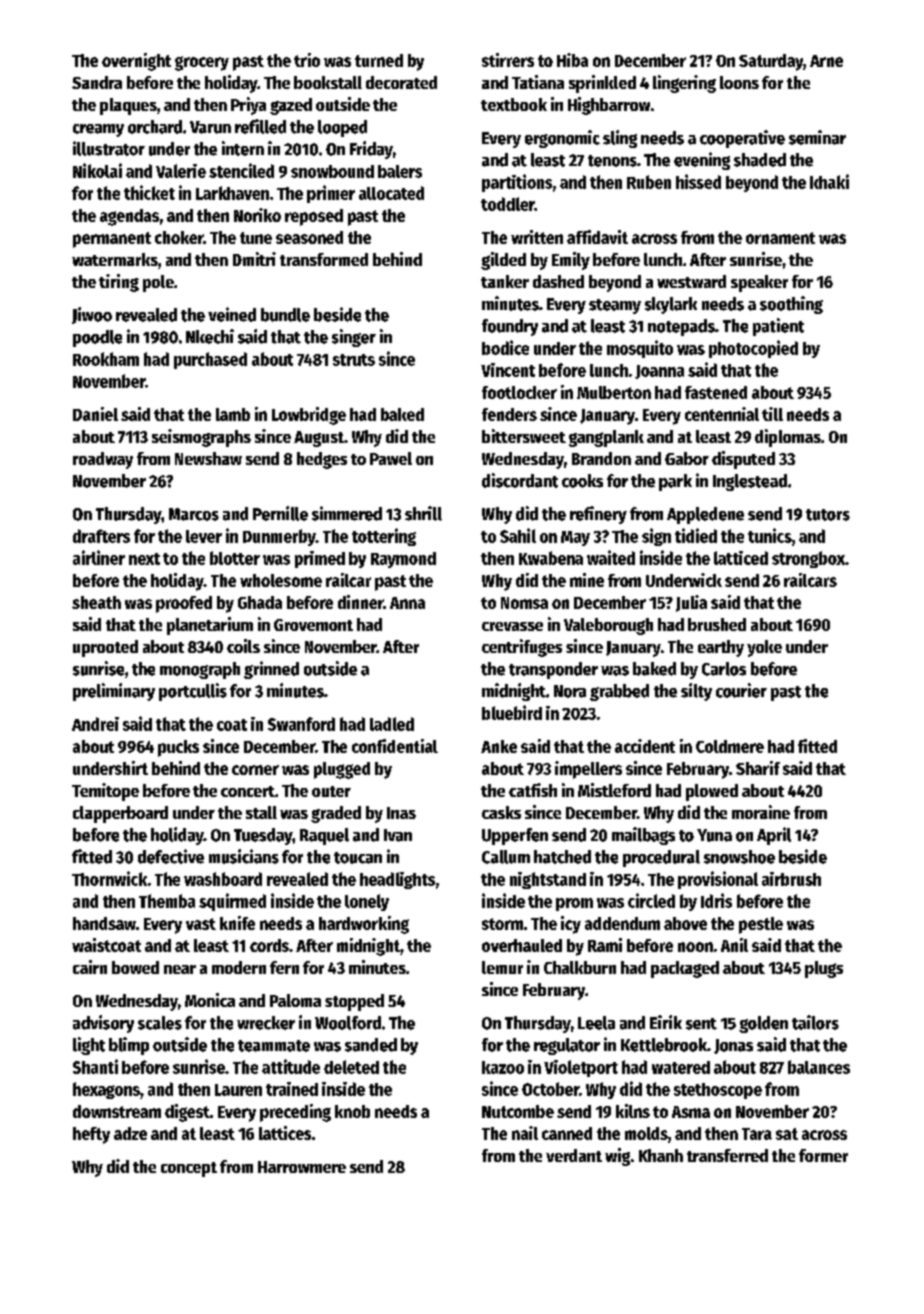 This page has height=1314, width=924. I want to click on yoke, so click(764, 648).
